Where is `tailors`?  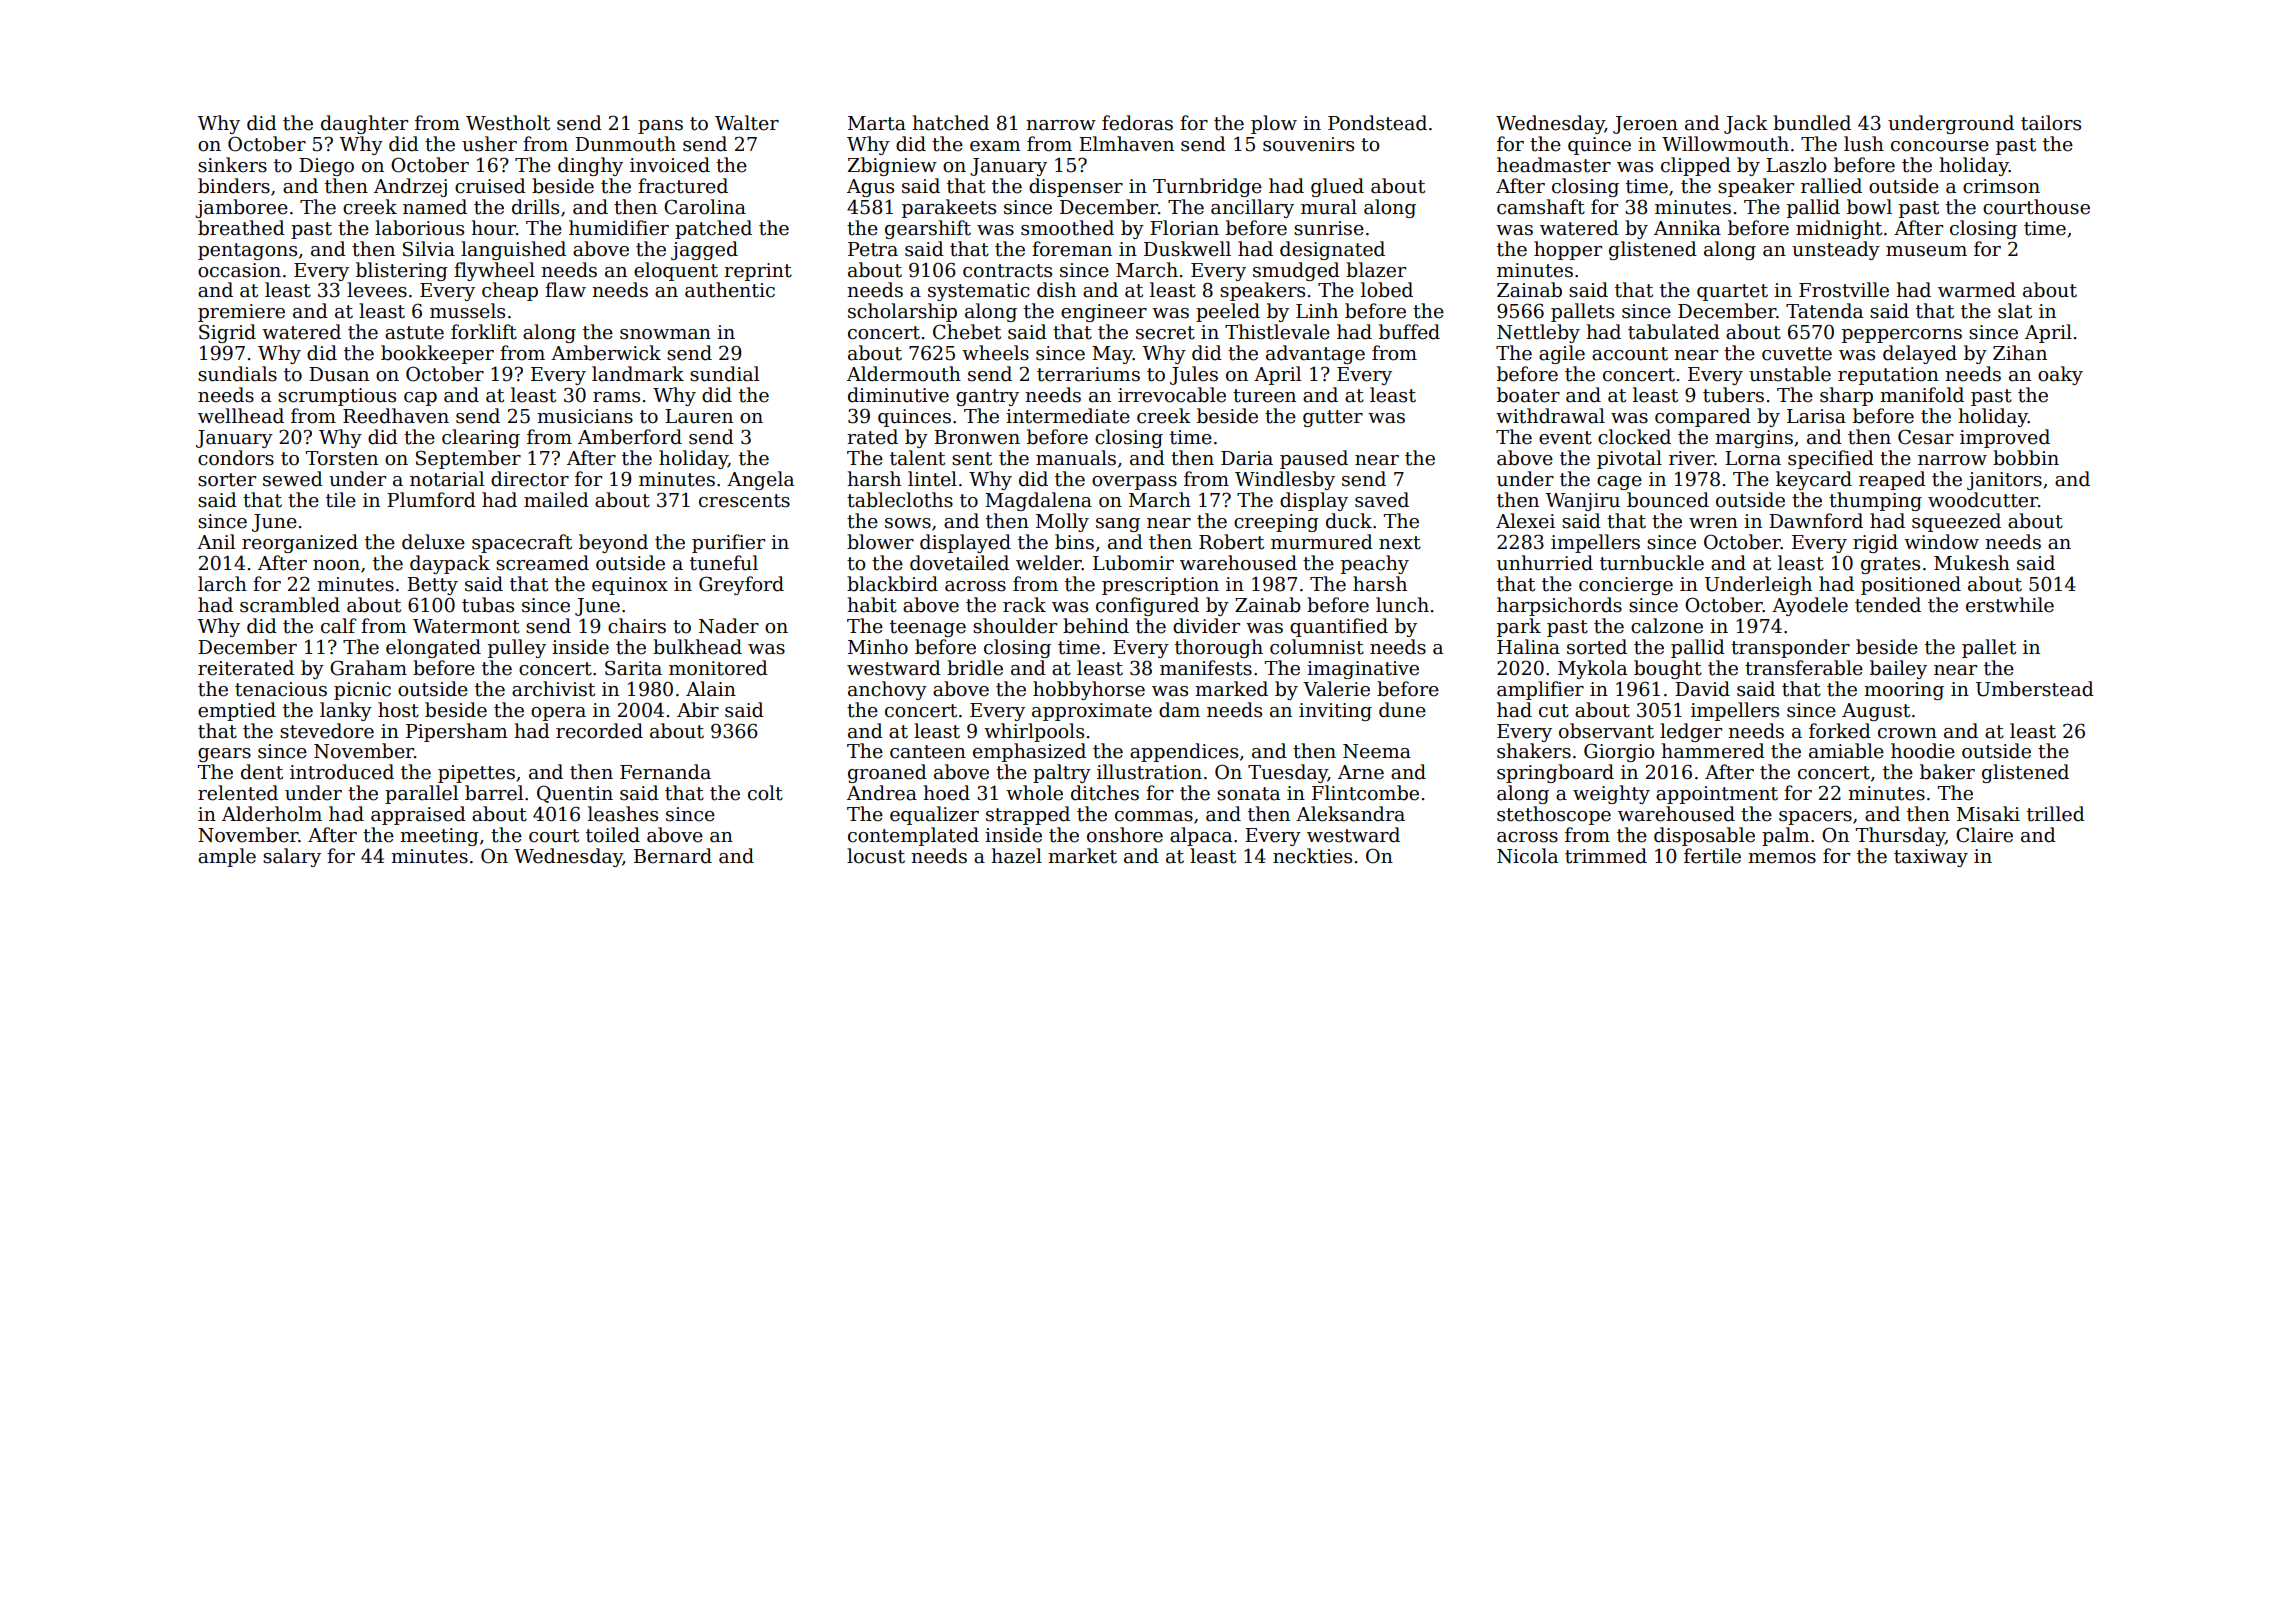 tailors is located at coordinates (2051, 123).
